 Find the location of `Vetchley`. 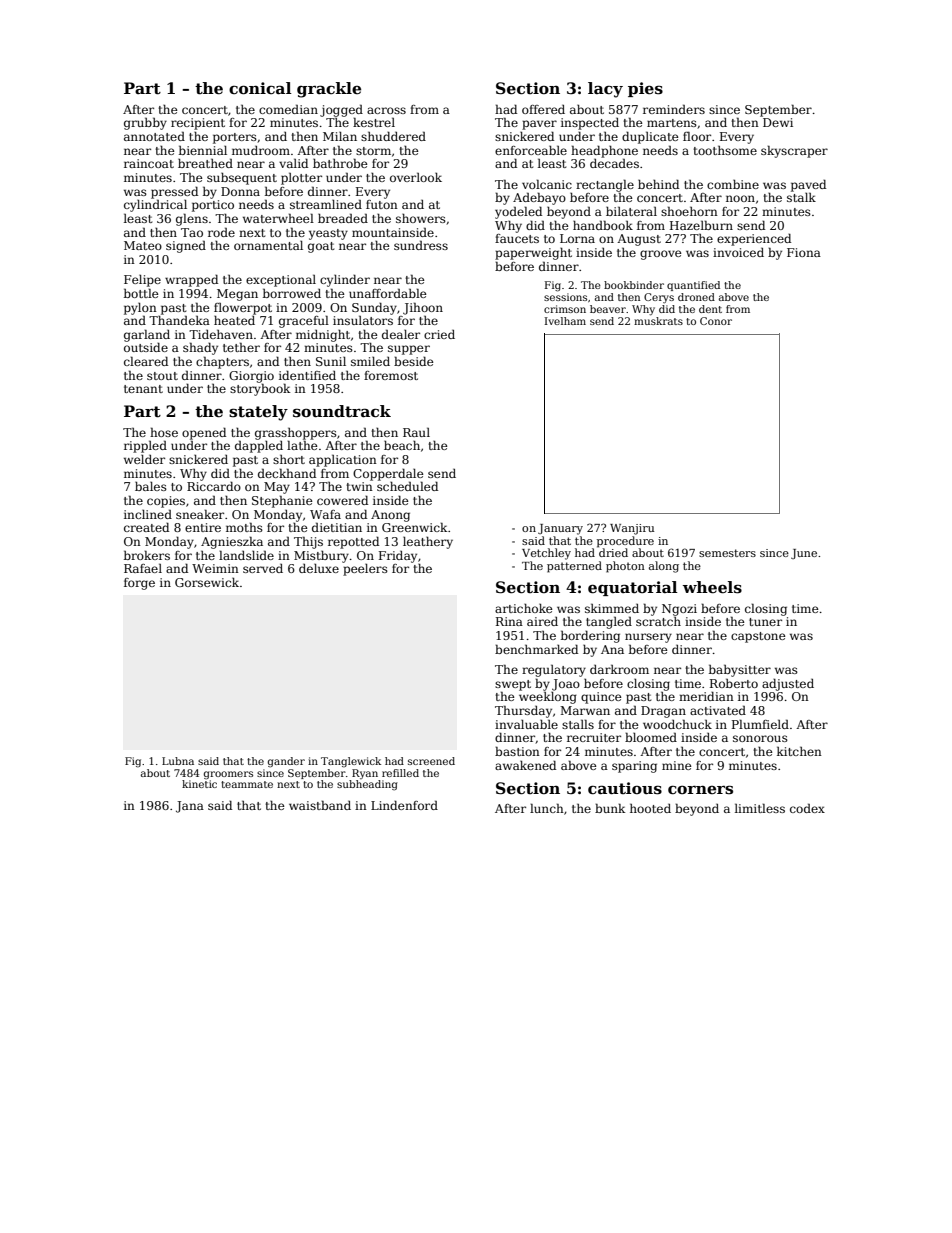

Vetchley is located at coordinates (546, 554).
